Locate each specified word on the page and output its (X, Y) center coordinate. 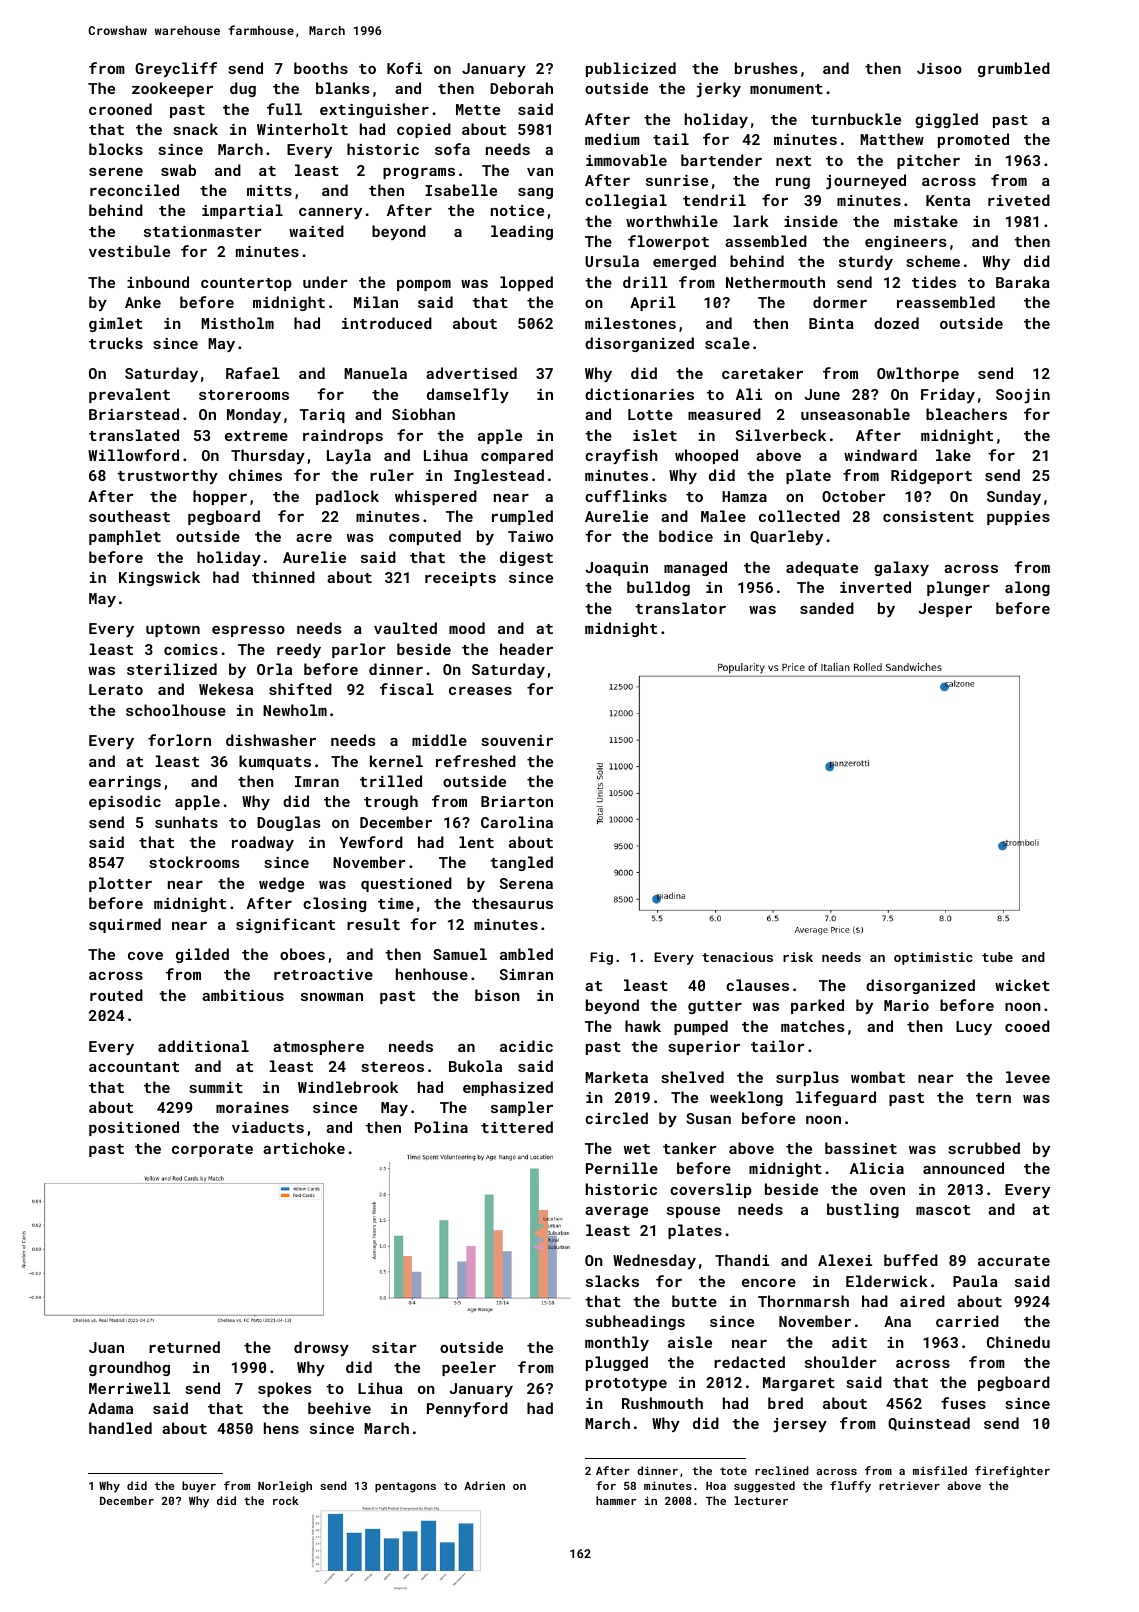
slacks (612, 1281)
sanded (827, 608)
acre (314, 538)
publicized (631, 69)
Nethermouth (775, 282)
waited (316, 231)
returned (184, 1347)
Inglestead (499, 476)
